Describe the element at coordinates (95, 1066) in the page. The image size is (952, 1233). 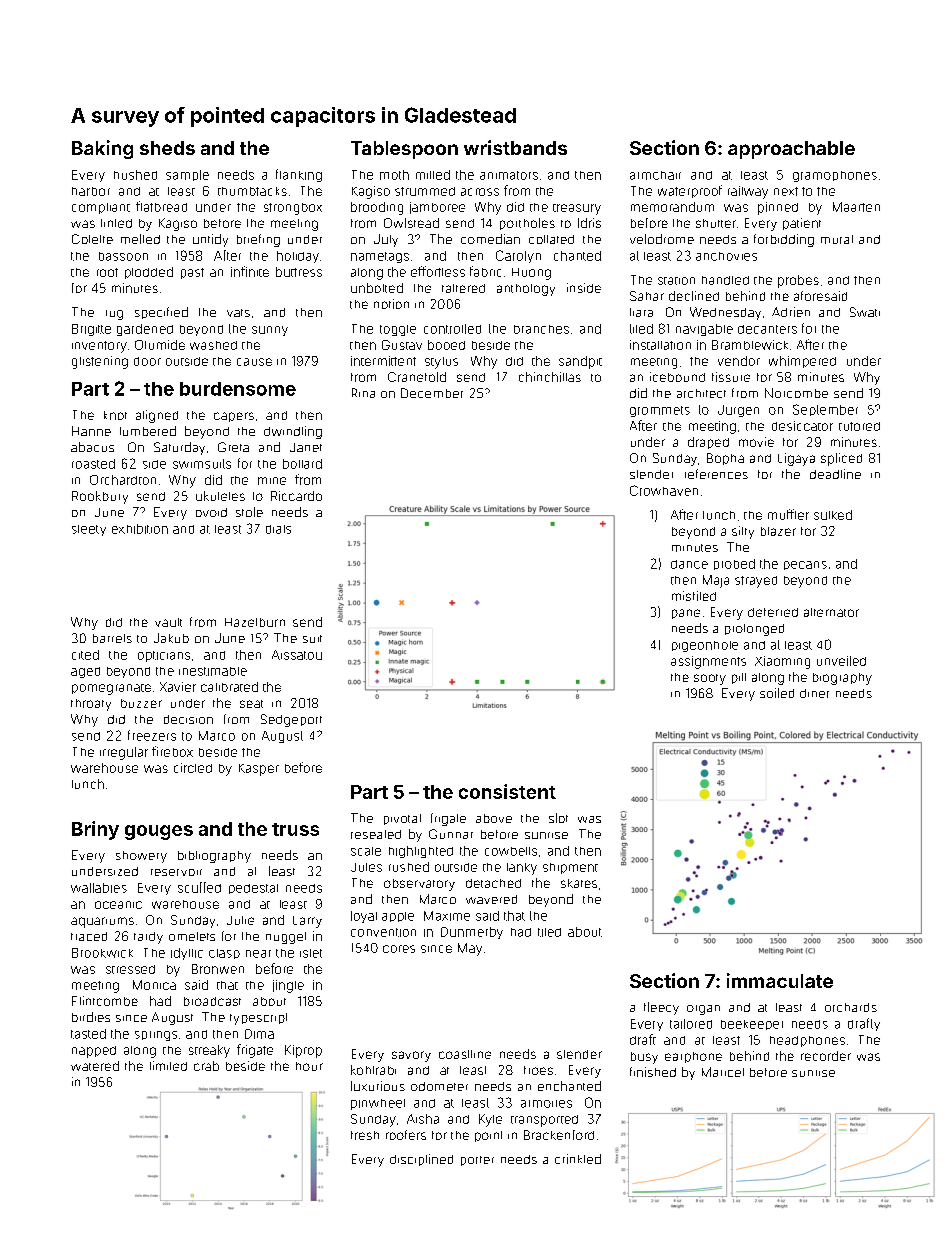
I see `watered` at that location.
